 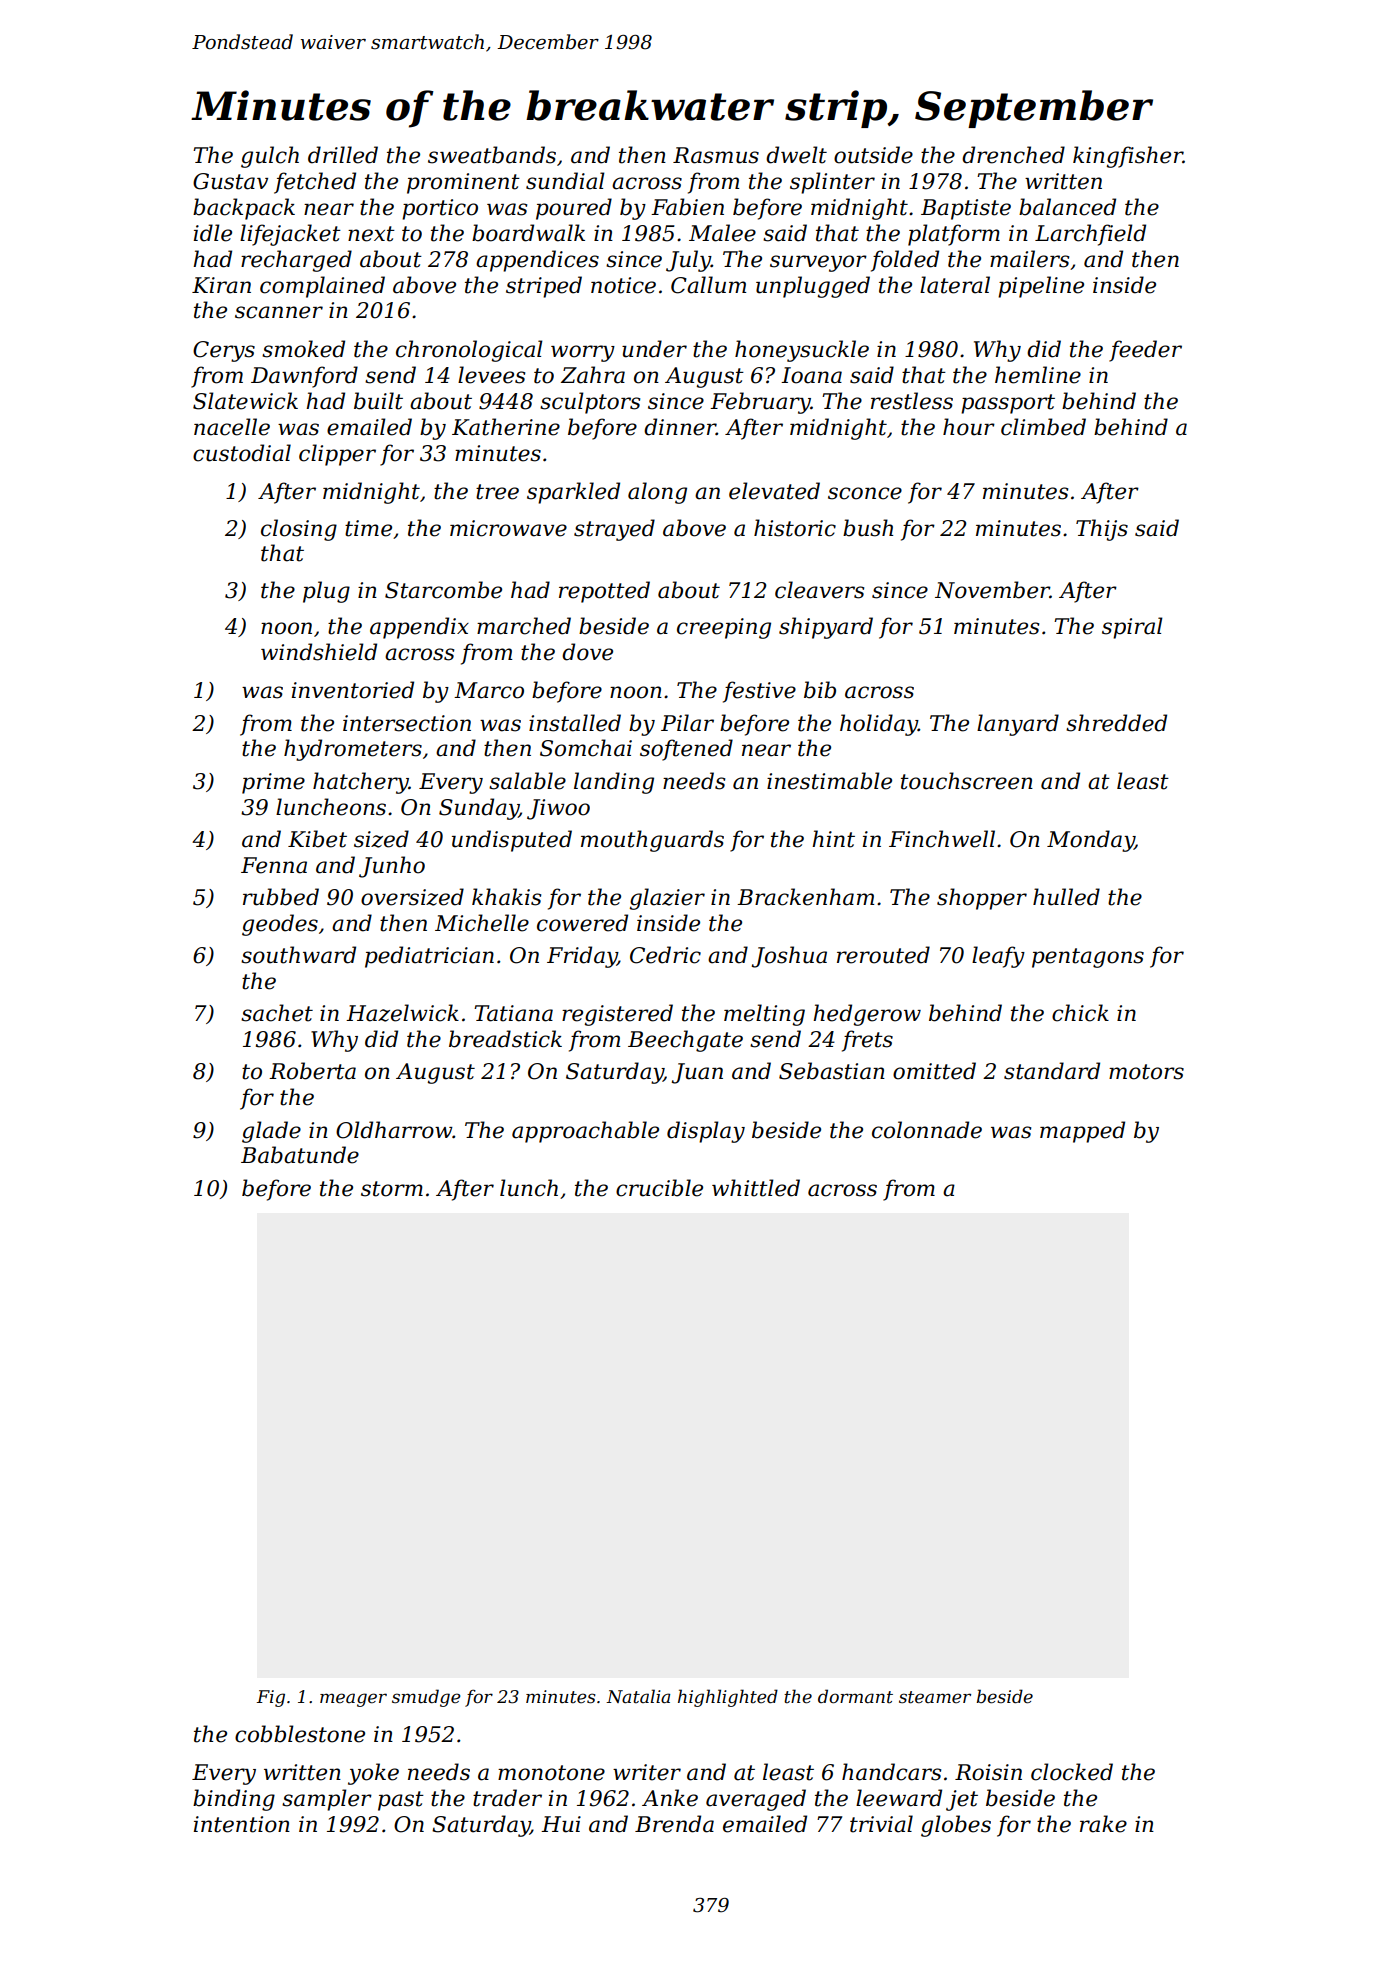 What do you see at coordinates (1082, 1132) in the document?
I see `mapped` at bounding box center [1082, 1132].
